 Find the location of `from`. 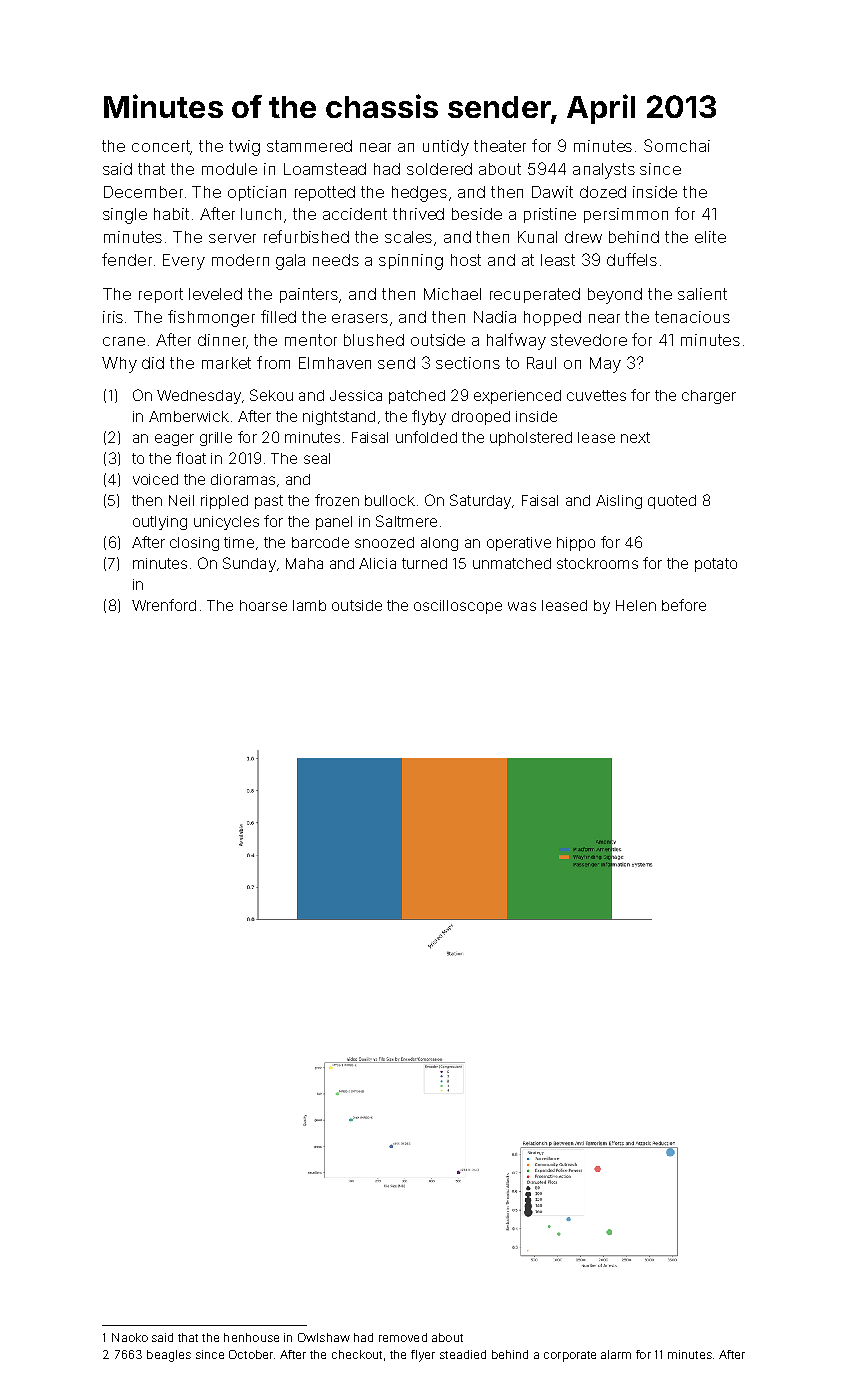

from is located at coordinates (273, 362).
